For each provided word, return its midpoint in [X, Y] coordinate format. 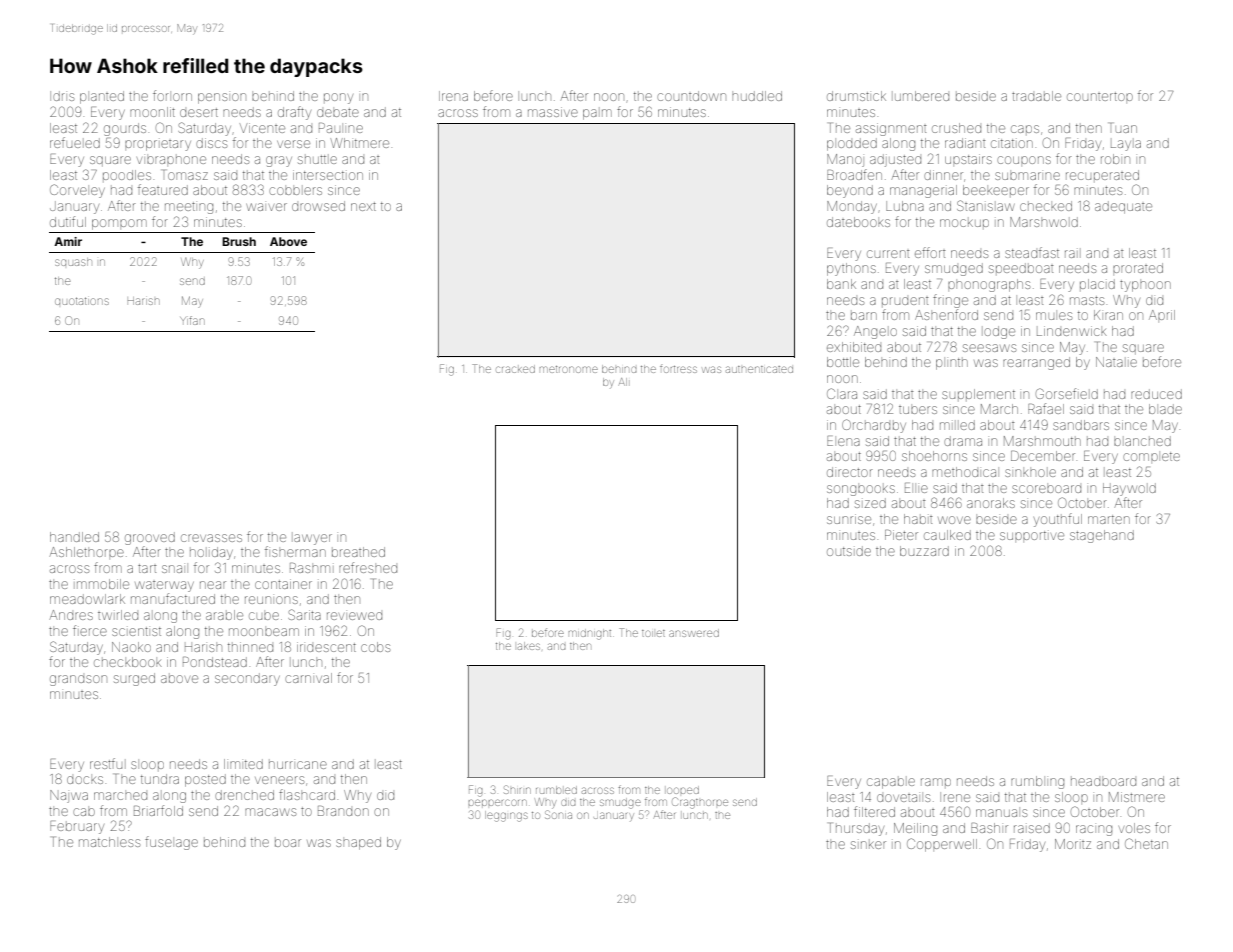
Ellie [916, 488]
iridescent [326, 647]
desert [199, 112]
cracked [515, 369]
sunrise [849, 519]
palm [597, 114]
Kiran [1108, 315]
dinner [943, 175]
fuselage [171, 843]
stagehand [1102, 536]
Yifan [191, 320]
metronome [569, 369]
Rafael [1046, 408]
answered [694, 633]
